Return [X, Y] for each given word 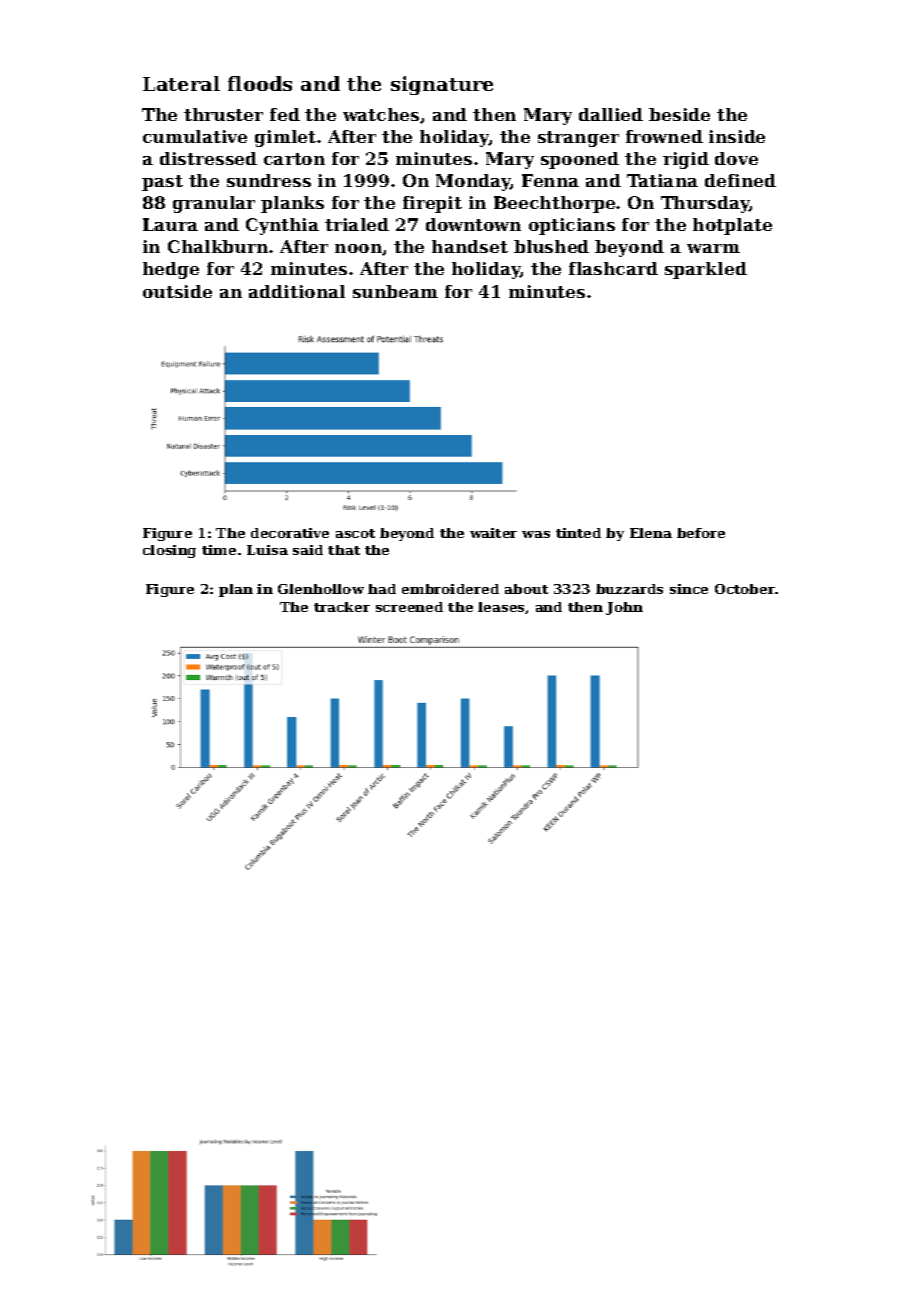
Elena [651, 533]
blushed [551, 246]
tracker [342, 607]
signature [442, 85]
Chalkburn [218, 246]
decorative [290, 533]
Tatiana [662, 180]
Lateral [181, 83]
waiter [493, 533]
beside [679, 114]
